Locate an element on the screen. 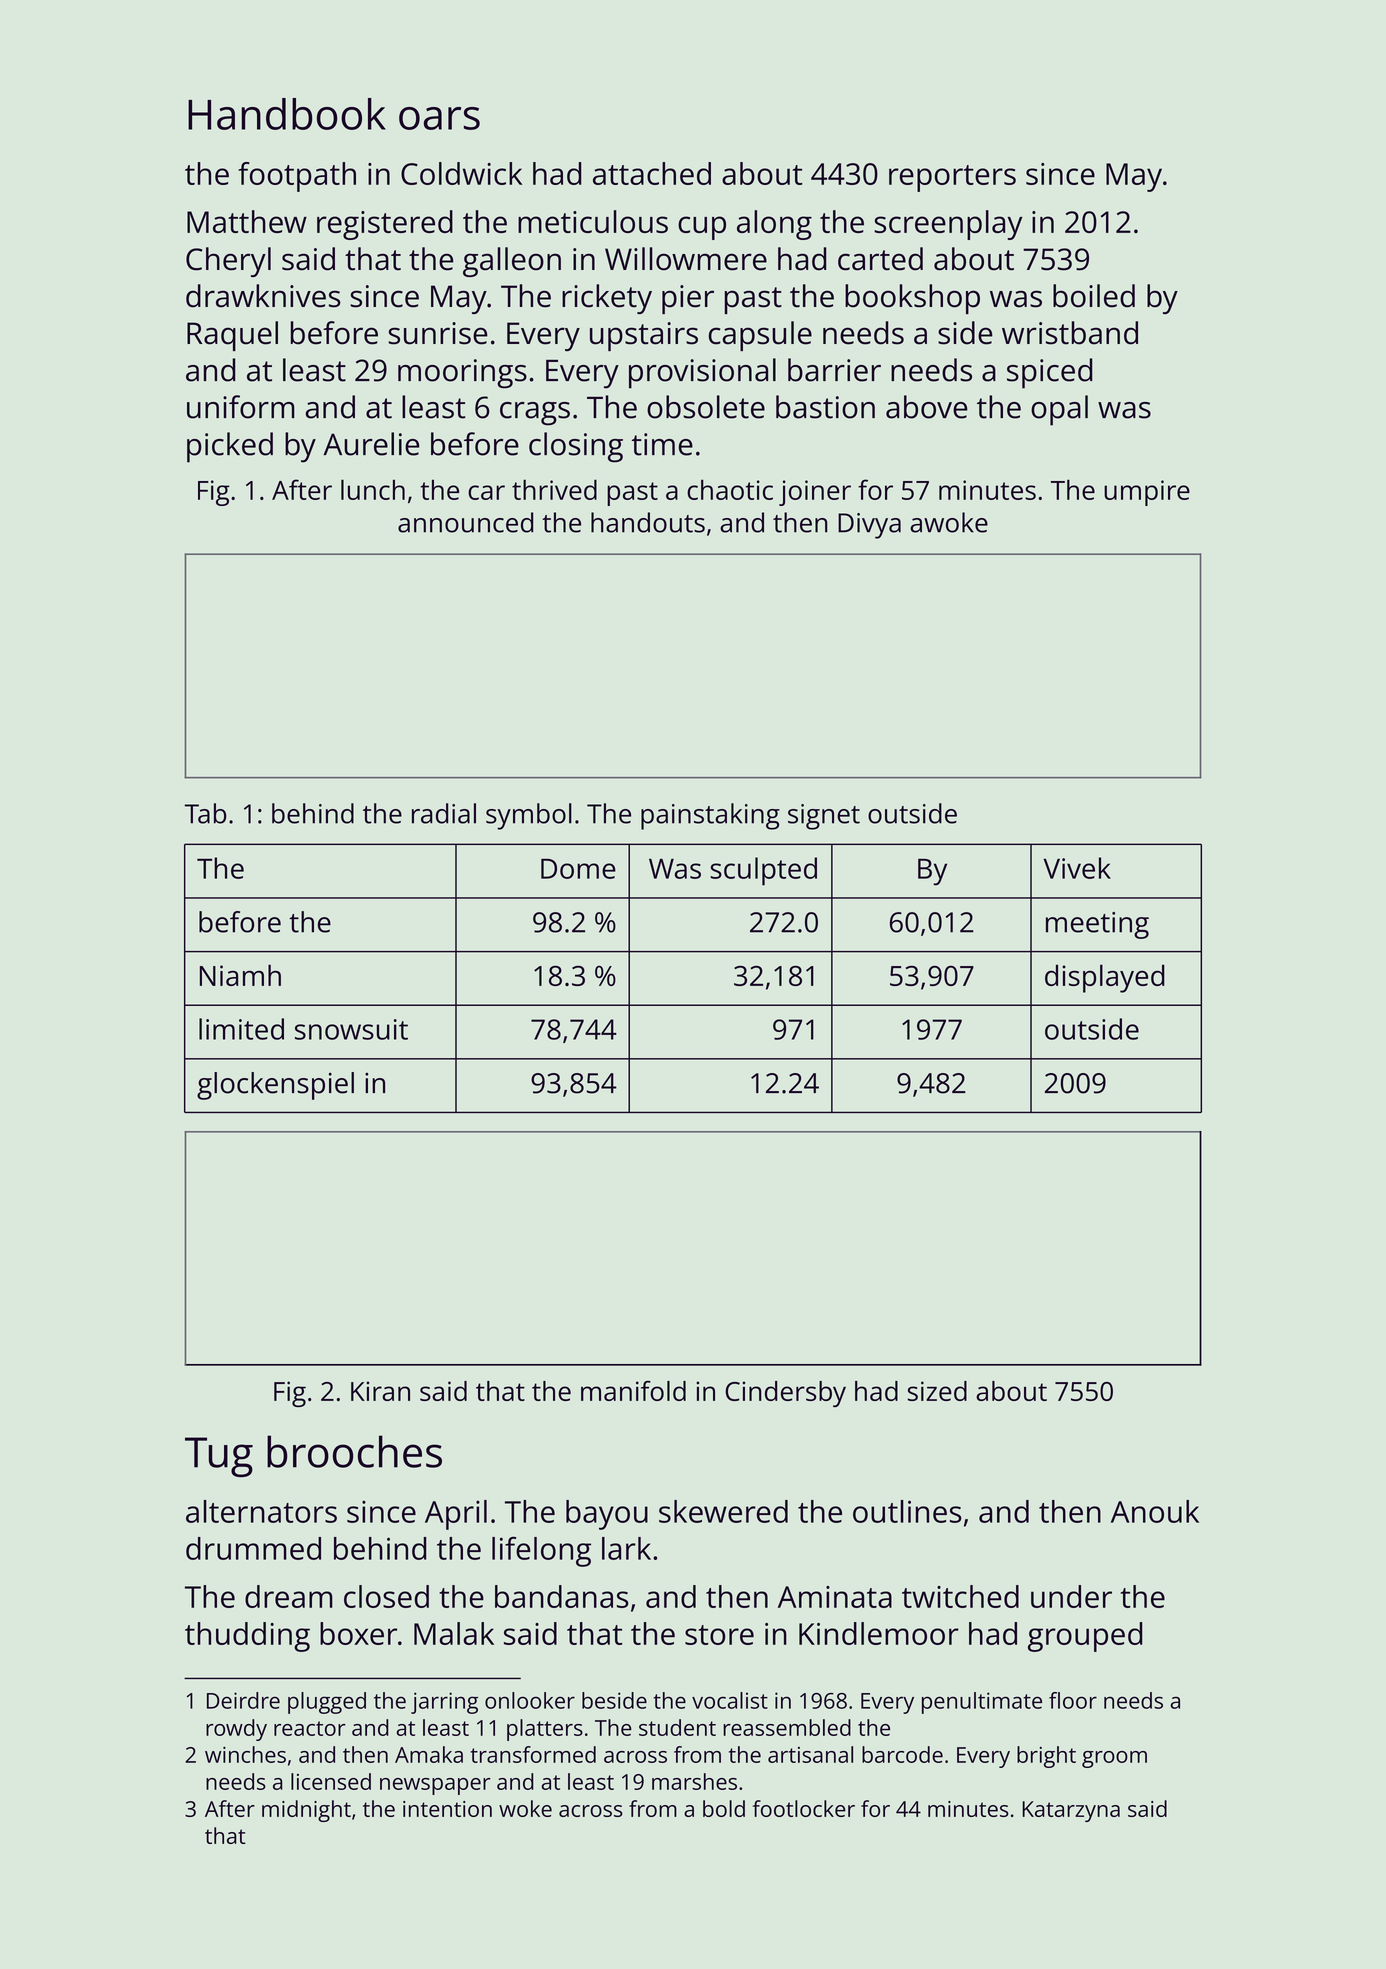 The width and height of the screenshot is (1386, 1969). Cindersby is located at coordinates (785, 1394).
